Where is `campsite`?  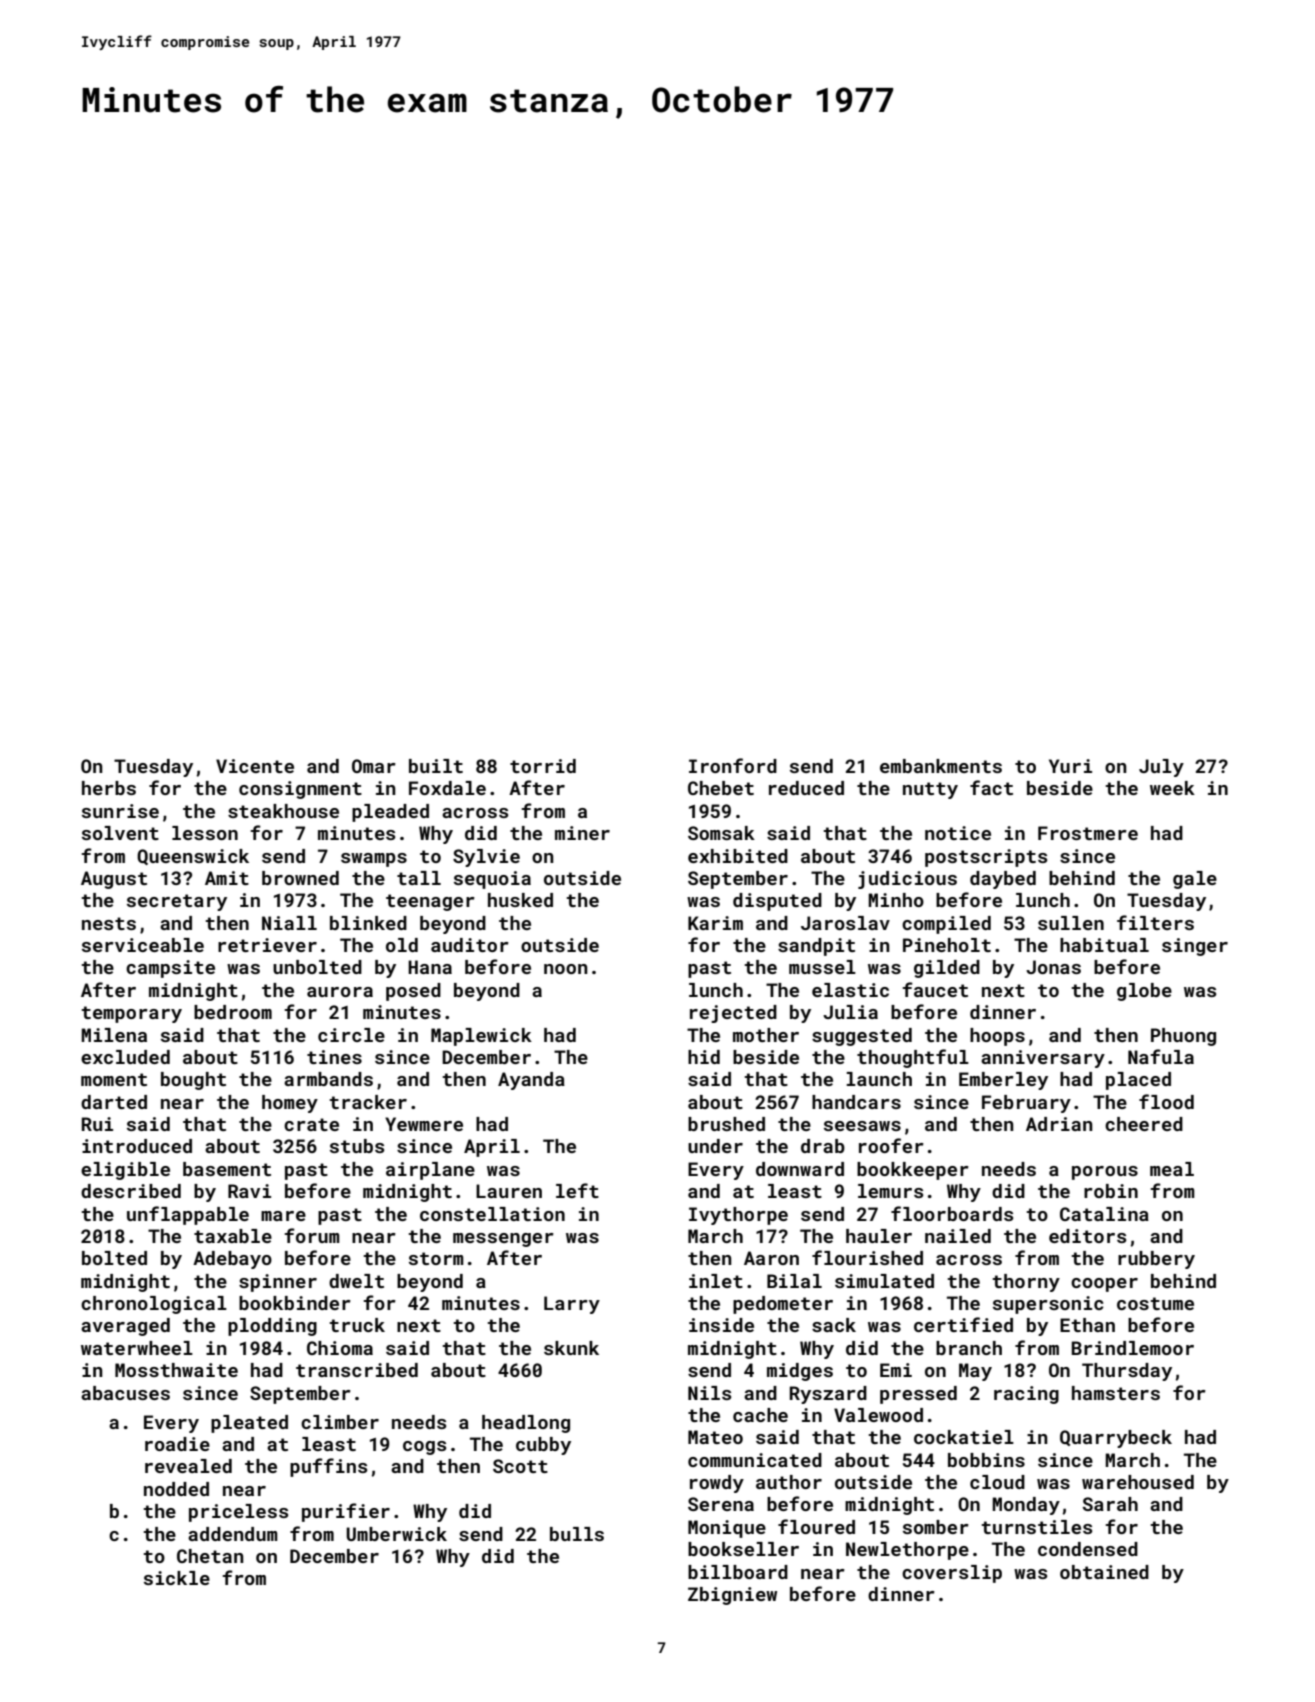
campsite is located at coordinates (170, 969).
